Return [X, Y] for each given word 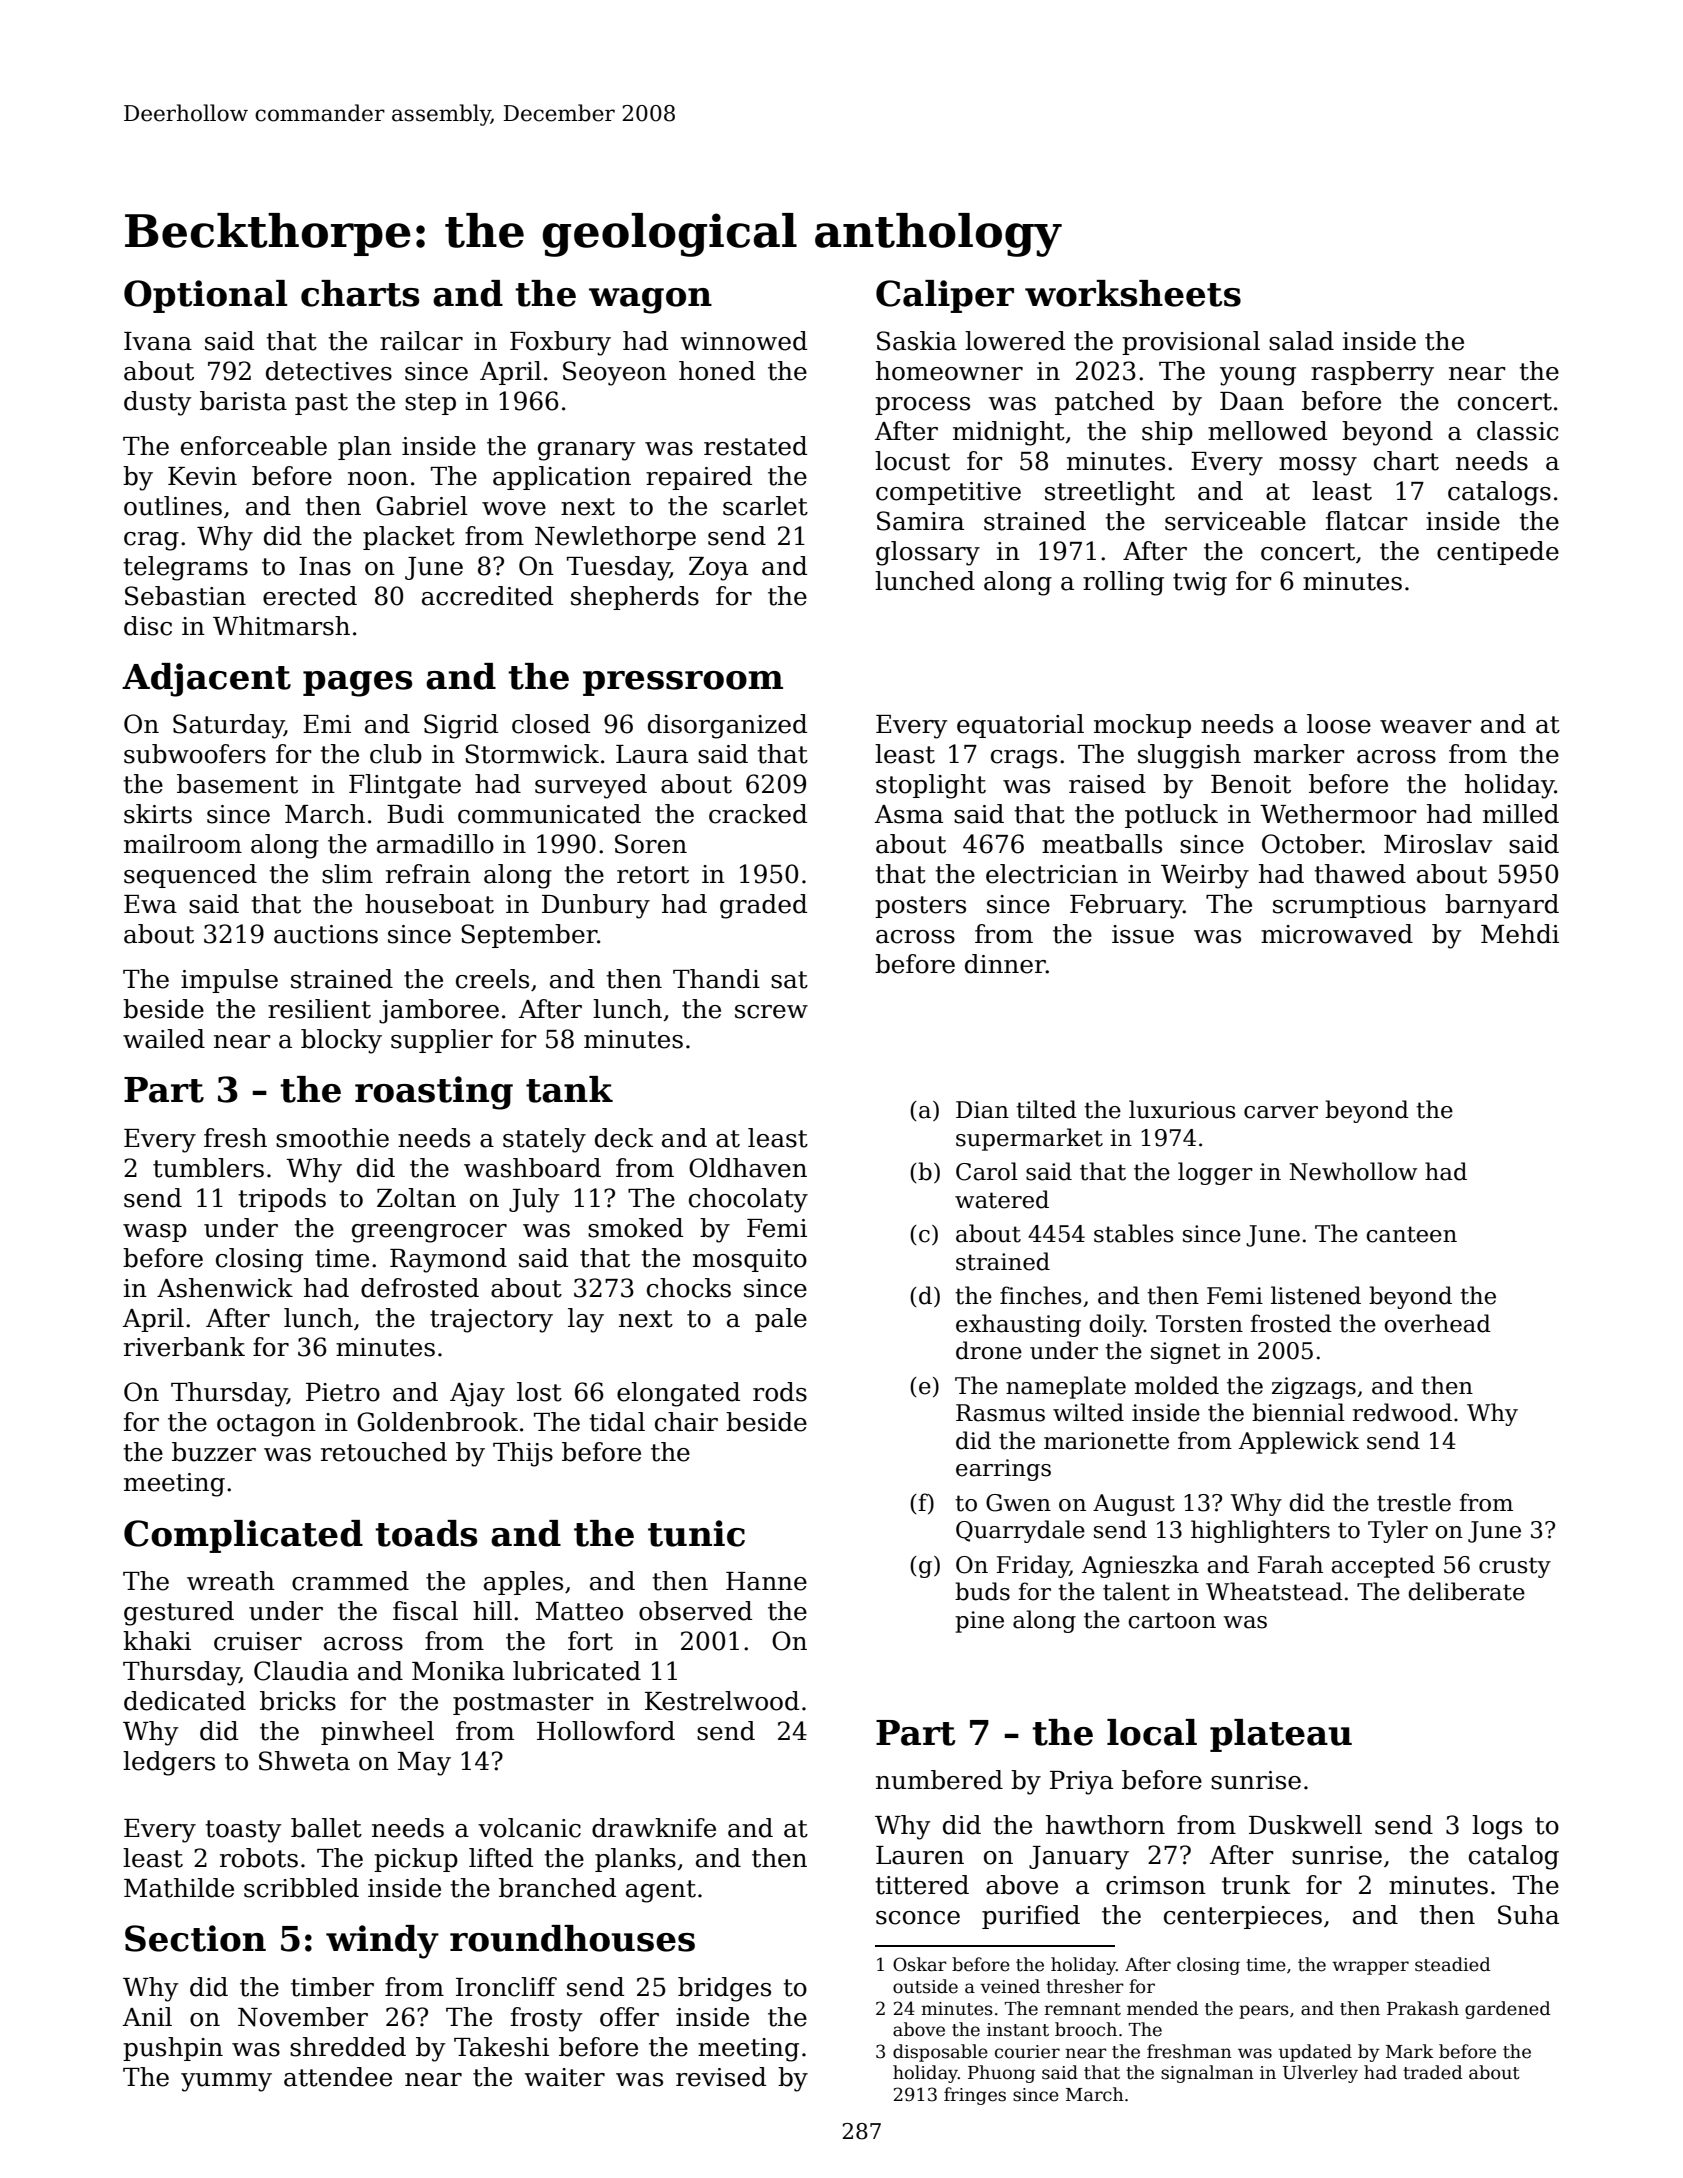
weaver [1426, 727]
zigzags [1314, 1388]
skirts [158, 814]
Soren [651, 844]
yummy [226, 2082]
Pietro [343, 1392]
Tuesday [618, 568]
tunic [696, 1533]
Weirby [1205, 876]
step [430, 404]
